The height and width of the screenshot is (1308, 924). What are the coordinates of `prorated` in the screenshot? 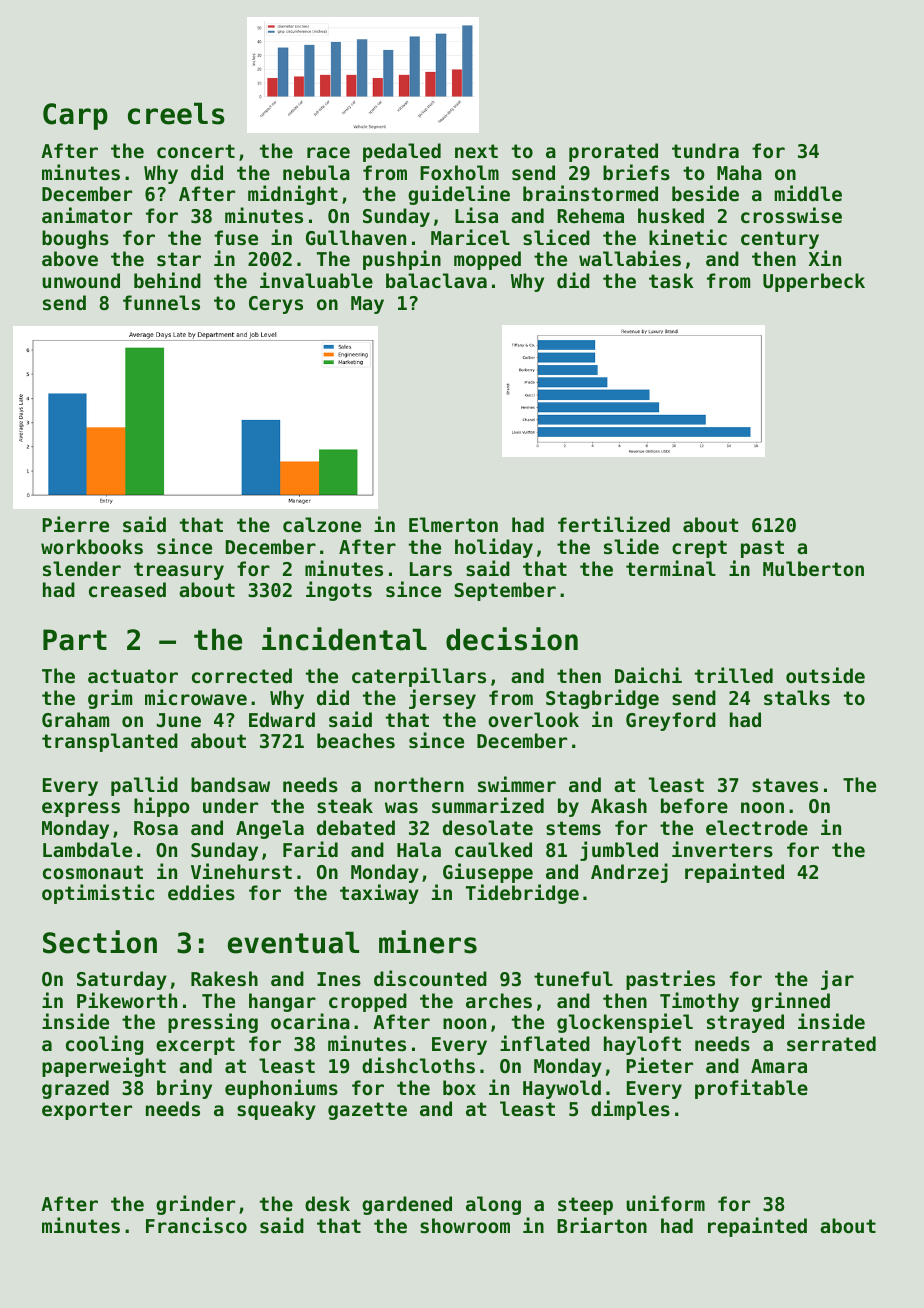 It's located at (613, 152).
